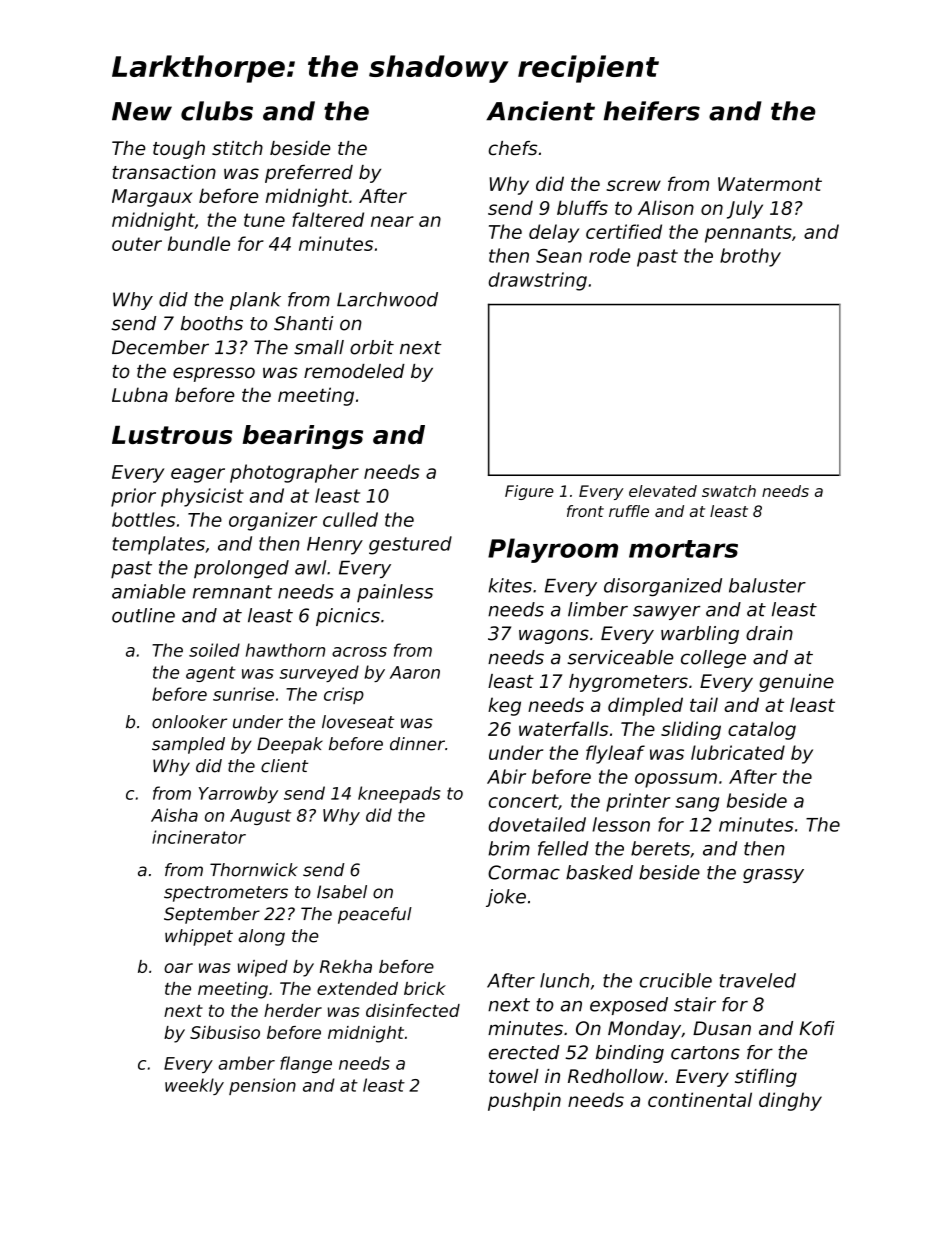 Image resolution: width=952 pixels, height=1233 pixels. I want to click on stitch, so click(237, 148).
